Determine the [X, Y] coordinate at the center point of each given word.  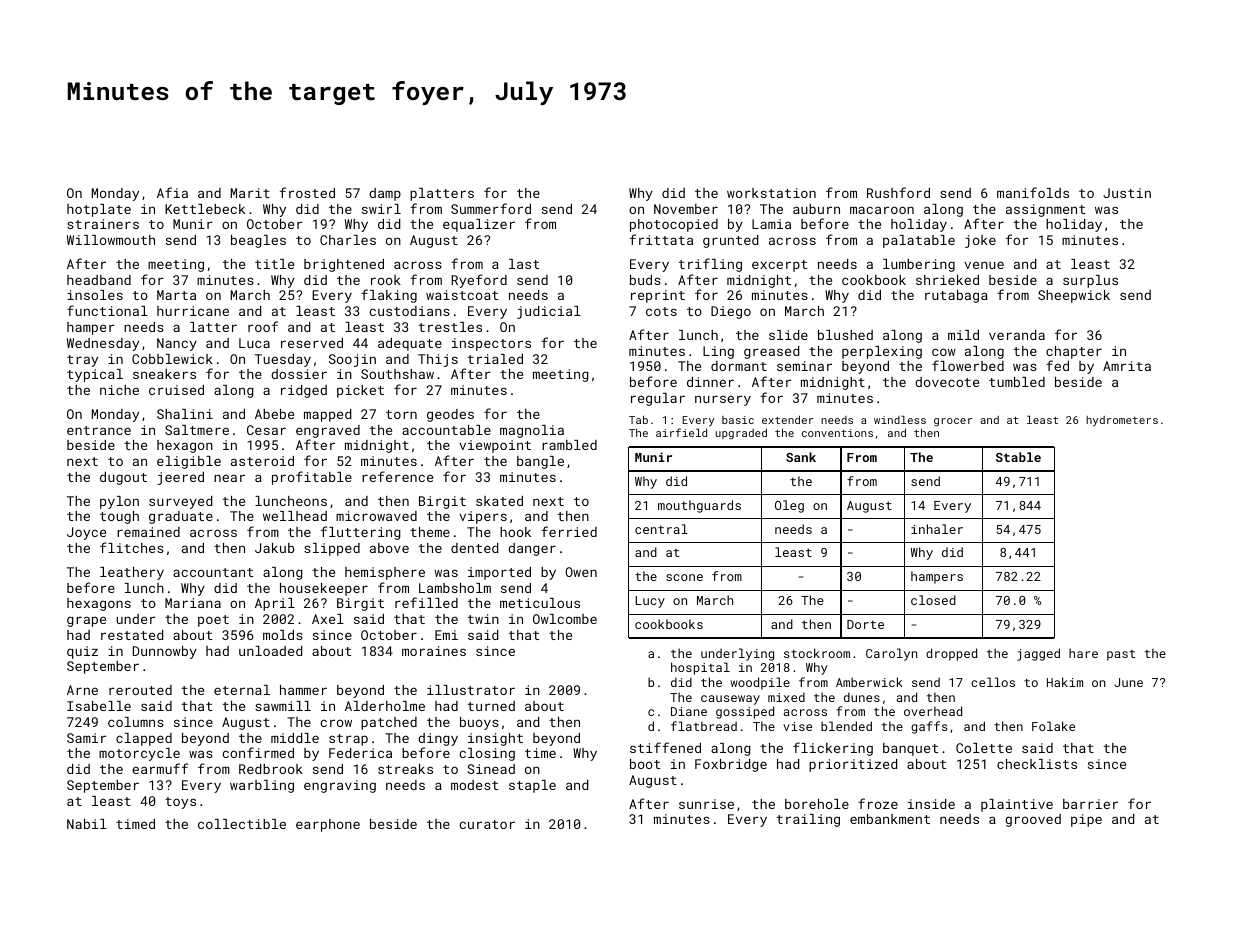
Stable [1018, 457]
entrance [99, 430]
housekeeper [324, 589]
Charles [348, 240]
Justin [1127, 193]
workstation [771, 193]
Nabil [87, 824]
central [661, 529]
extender [787, 420]
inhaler [937, 529]
